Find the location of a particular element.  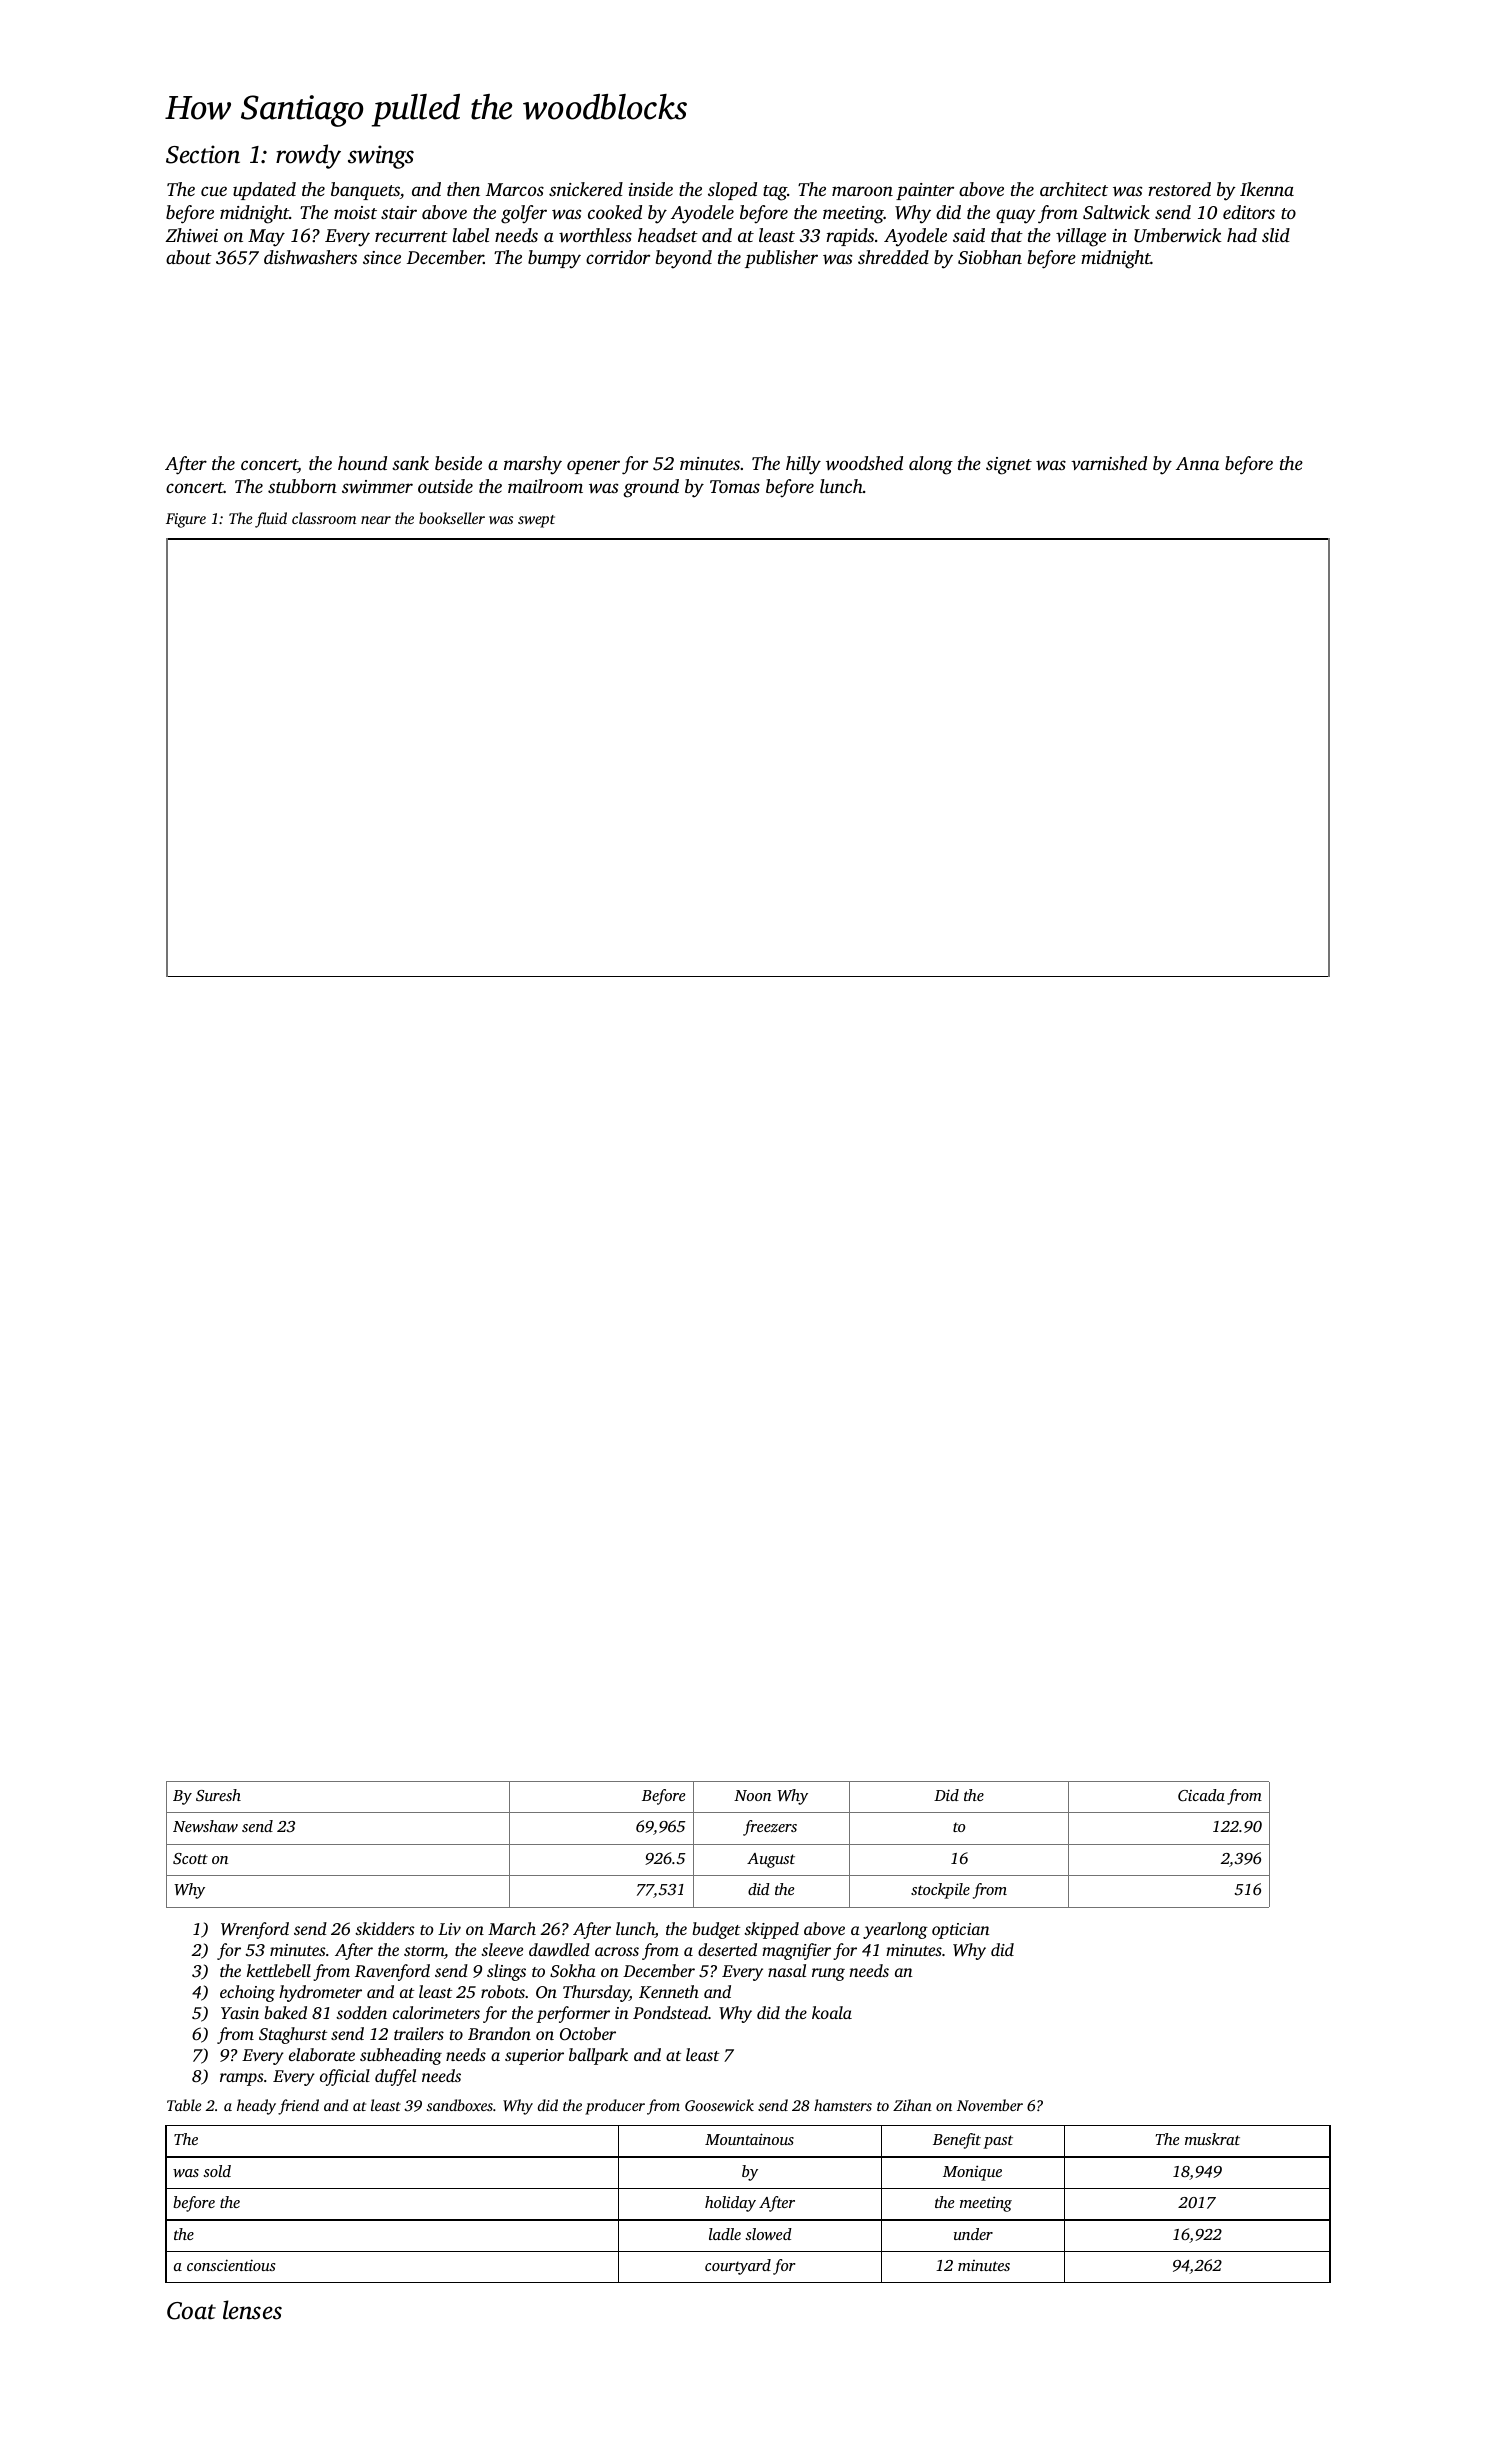

Table is located at coordinates (184, 2105).
